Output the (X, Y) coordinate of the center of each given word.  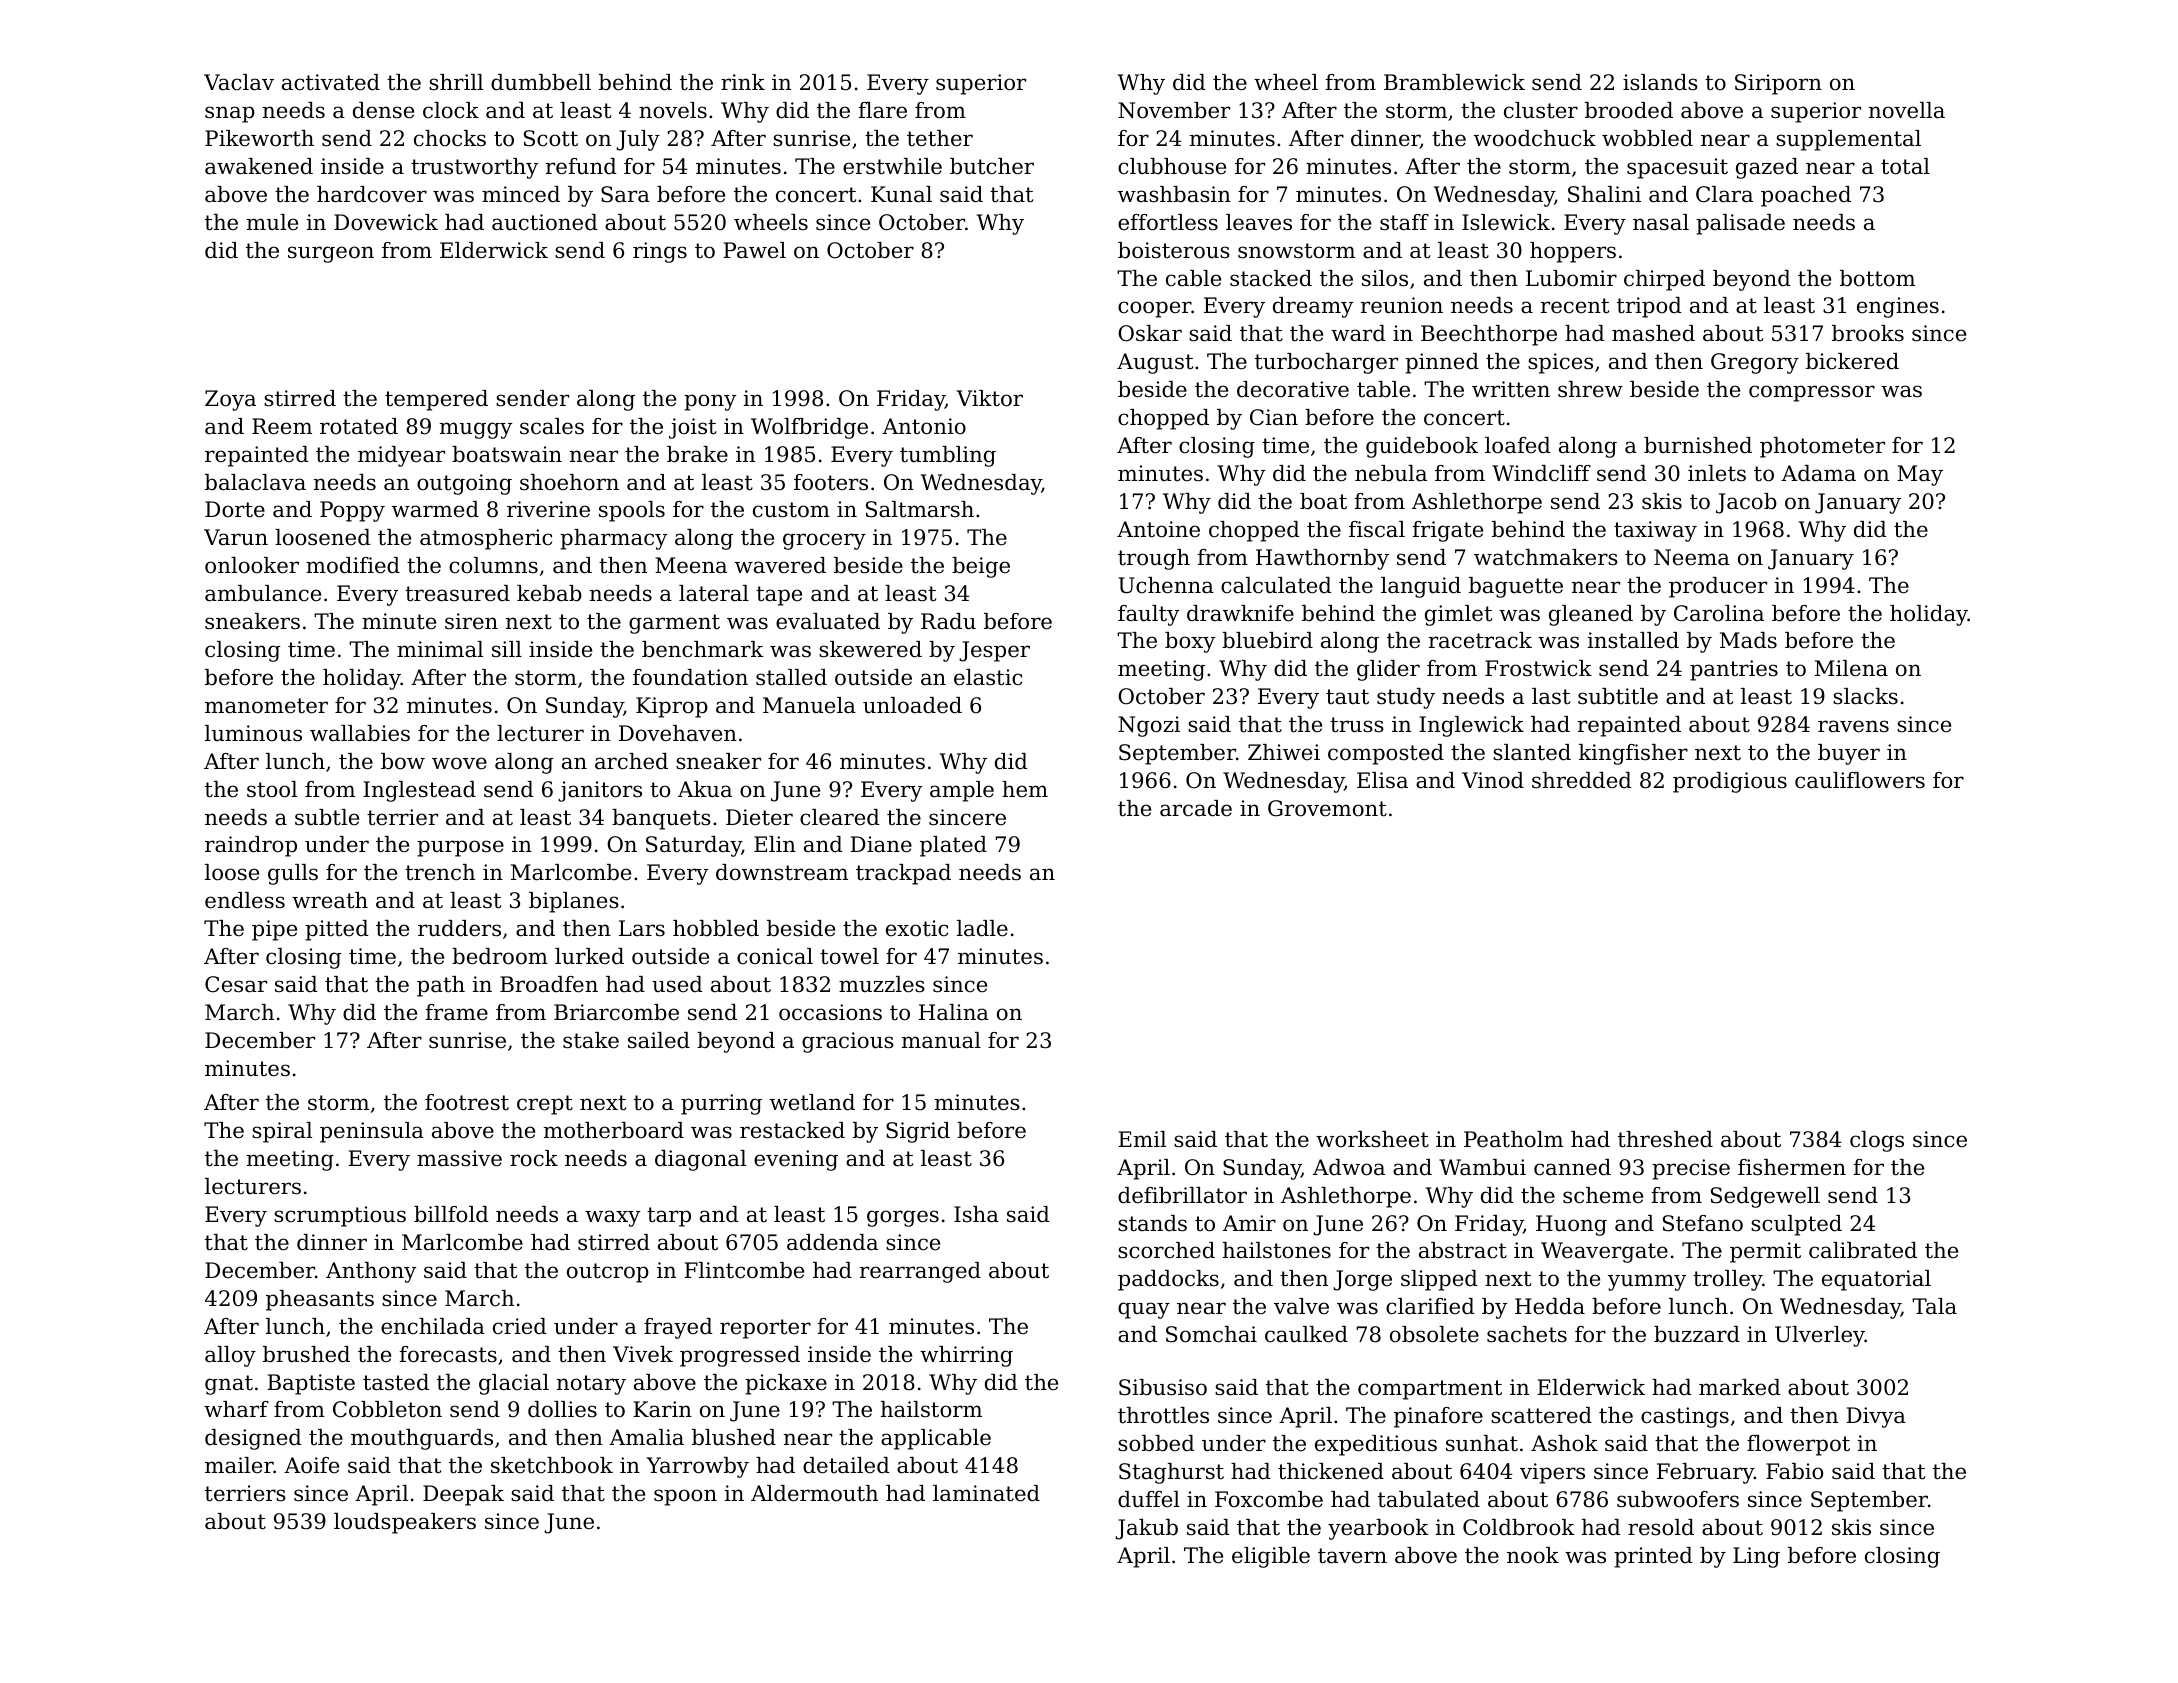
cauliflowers (1860, 780)
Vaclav (239, 82)
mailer (239, 1465)
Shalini (1604, 194)
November (1174, 110)
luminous (253, 733)
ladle (982, 928)
